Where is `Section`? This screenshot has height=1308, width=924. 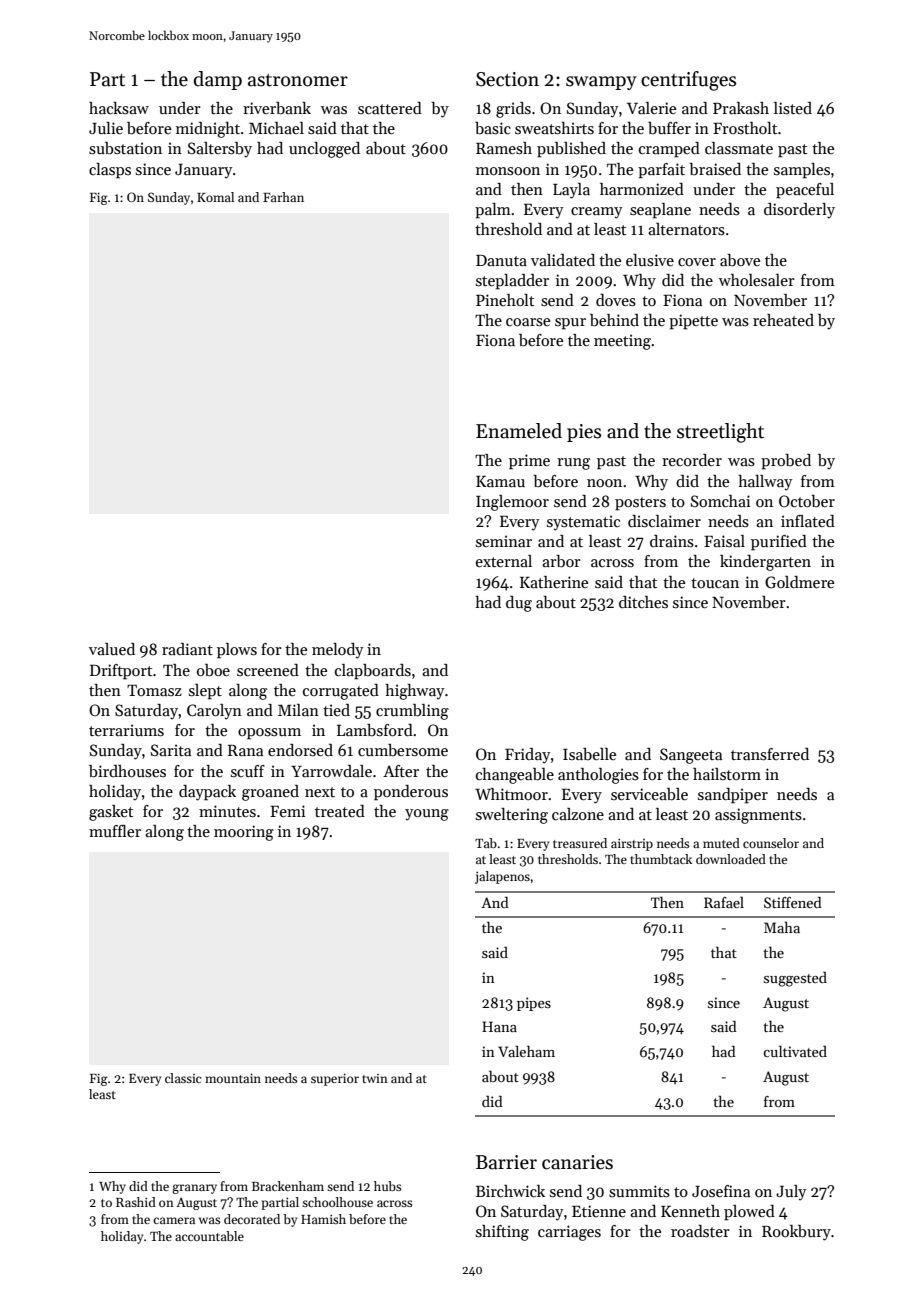 Section is located at coordinates (507, 79).
